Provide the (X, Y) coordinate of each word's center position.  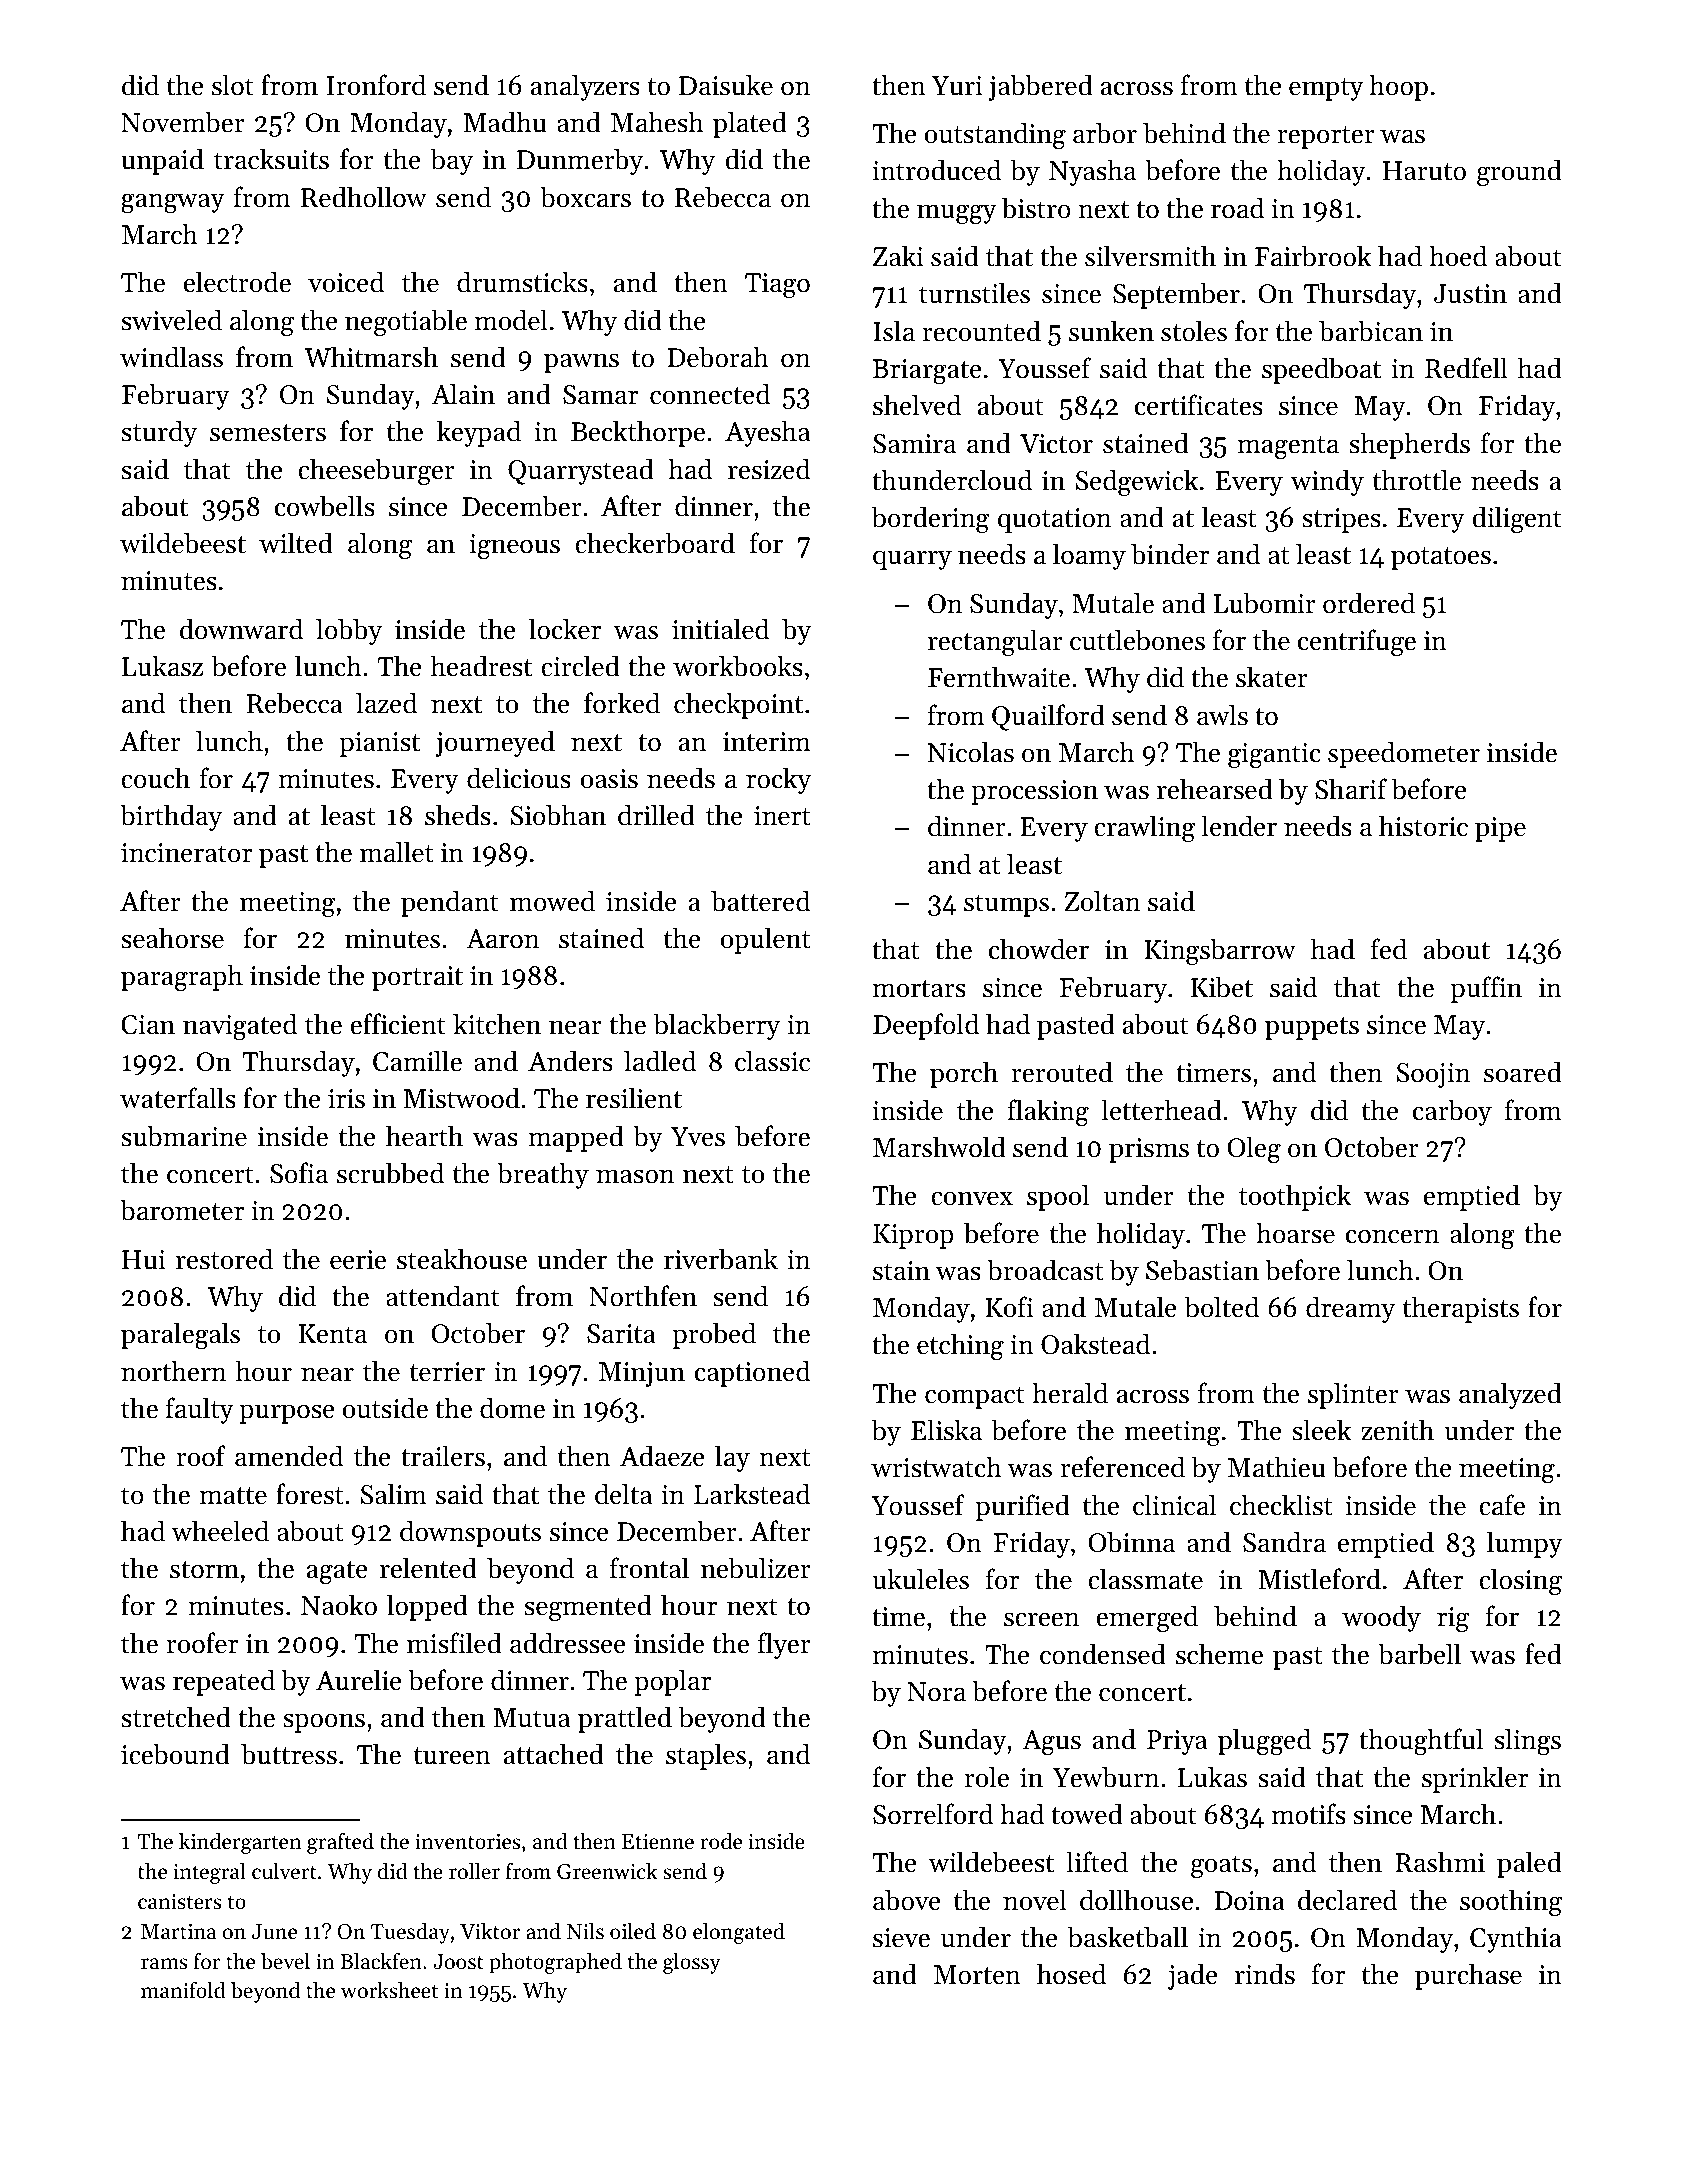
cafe (1502, 1505)
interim (766, 742)
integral (209, 1873)
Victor (1056, 444)
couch (155, 778)
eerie (358, 1260)
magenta (1288, 448)
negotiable (406, 323)
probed (714, 1335)
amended (289, 1456)
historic (1423, 826)
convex (972, 1198)
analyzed (1510, 1395)
